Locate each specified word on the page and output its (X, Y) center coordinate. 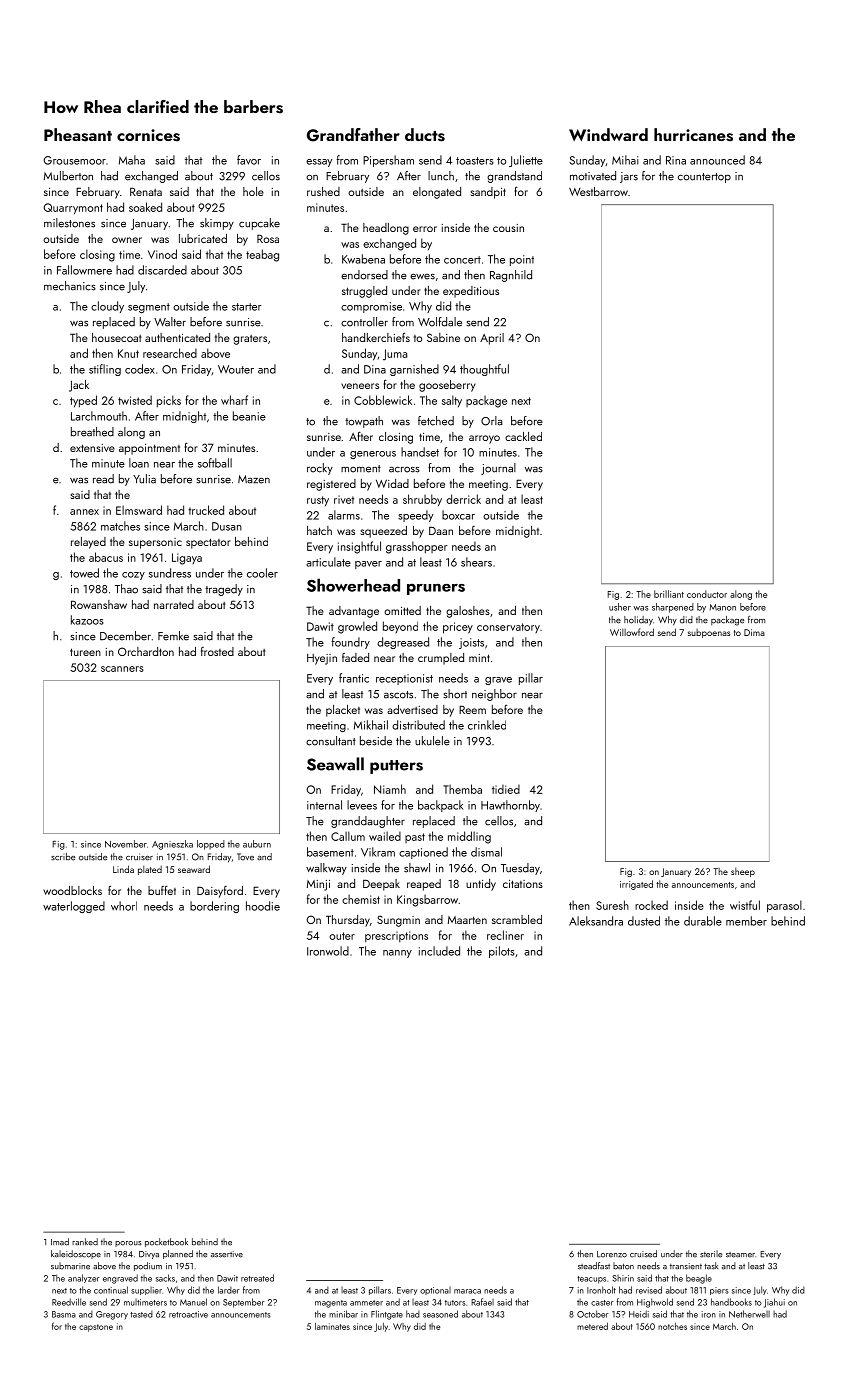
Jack (79, 386)
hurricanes (693, 135)
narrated (174, 604)
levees (362, 805)
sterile (711, 1254)
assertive (227, 1254)
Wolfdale (440, 322)
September (244, 1303)
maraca (467, 1291)
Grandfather (353, 135)
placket (343, 711)
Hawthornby (510, 806)
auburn (257, 844)
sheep (743, 872)
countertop (704, 178)
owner (127, 240)
